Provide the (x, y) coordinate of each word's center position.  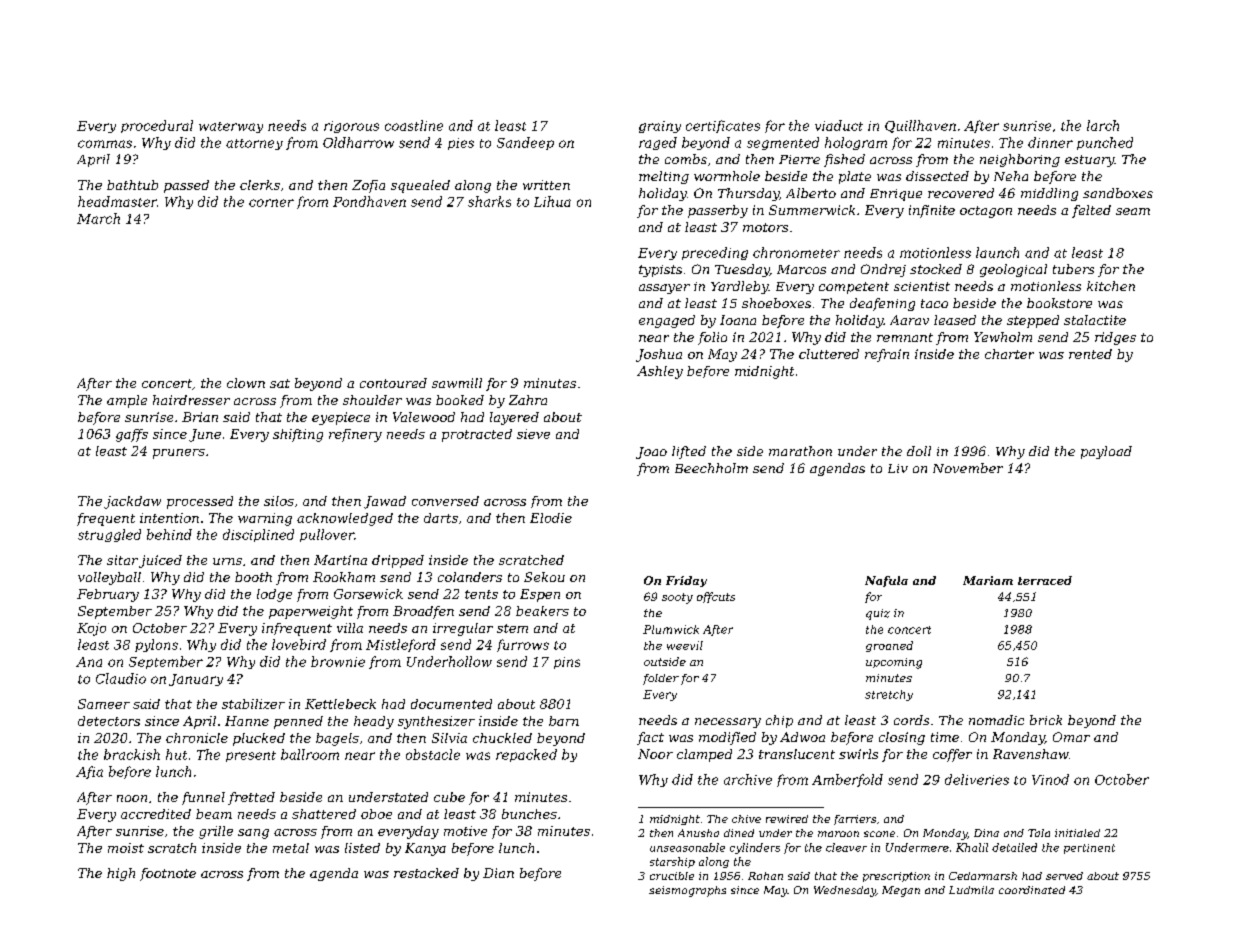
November (968, 468)
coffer (952, 755)
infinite (932, 211)
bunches (529, 814)
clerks (260, 185)
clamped (704, 755)
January (196, 680)
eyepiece (341, 418)
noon (132, 798)
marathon (800, 451)
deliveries (977, 779)
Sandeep (525, 143)
